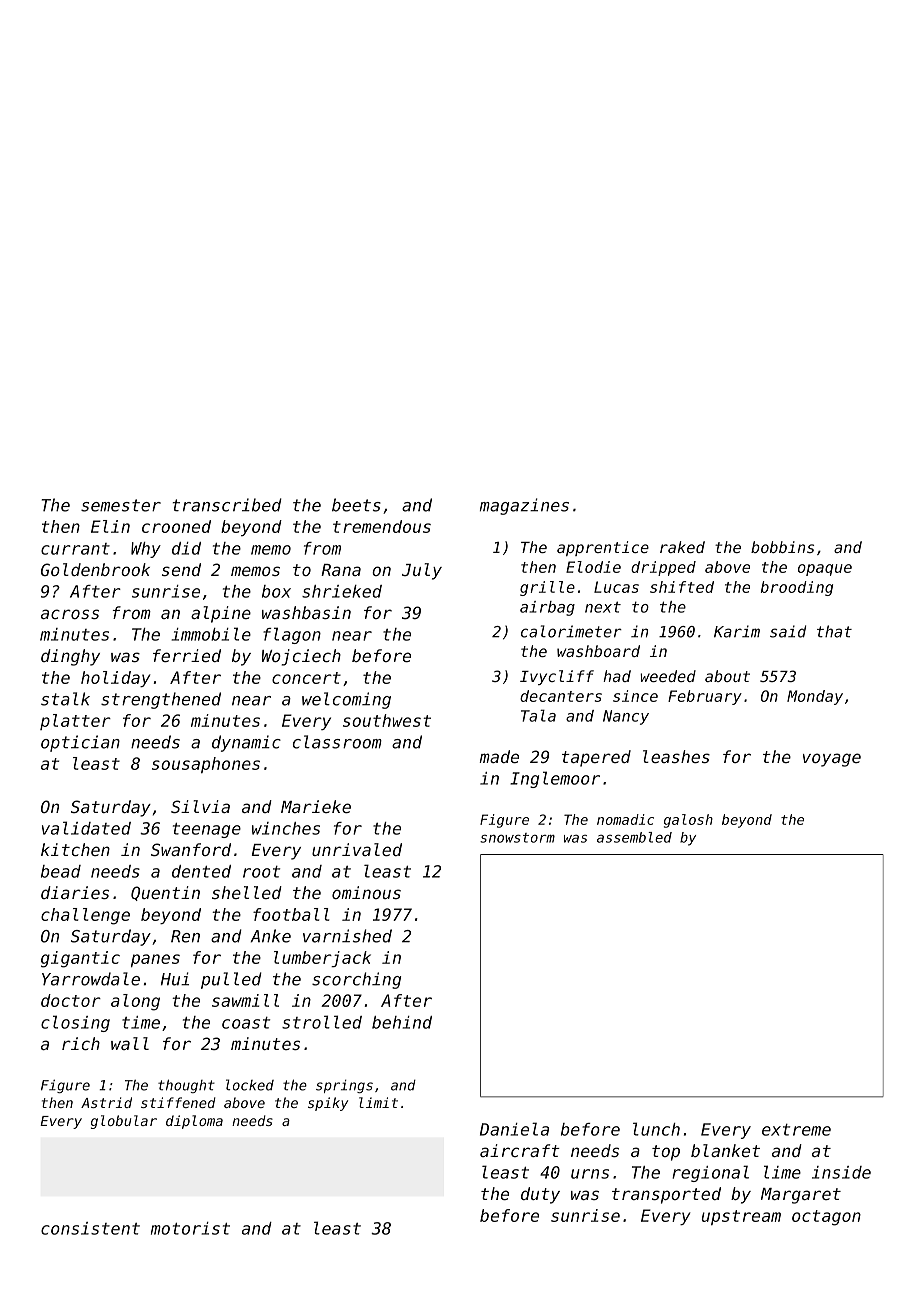  I want to click on ferried, so click(187, 655).
